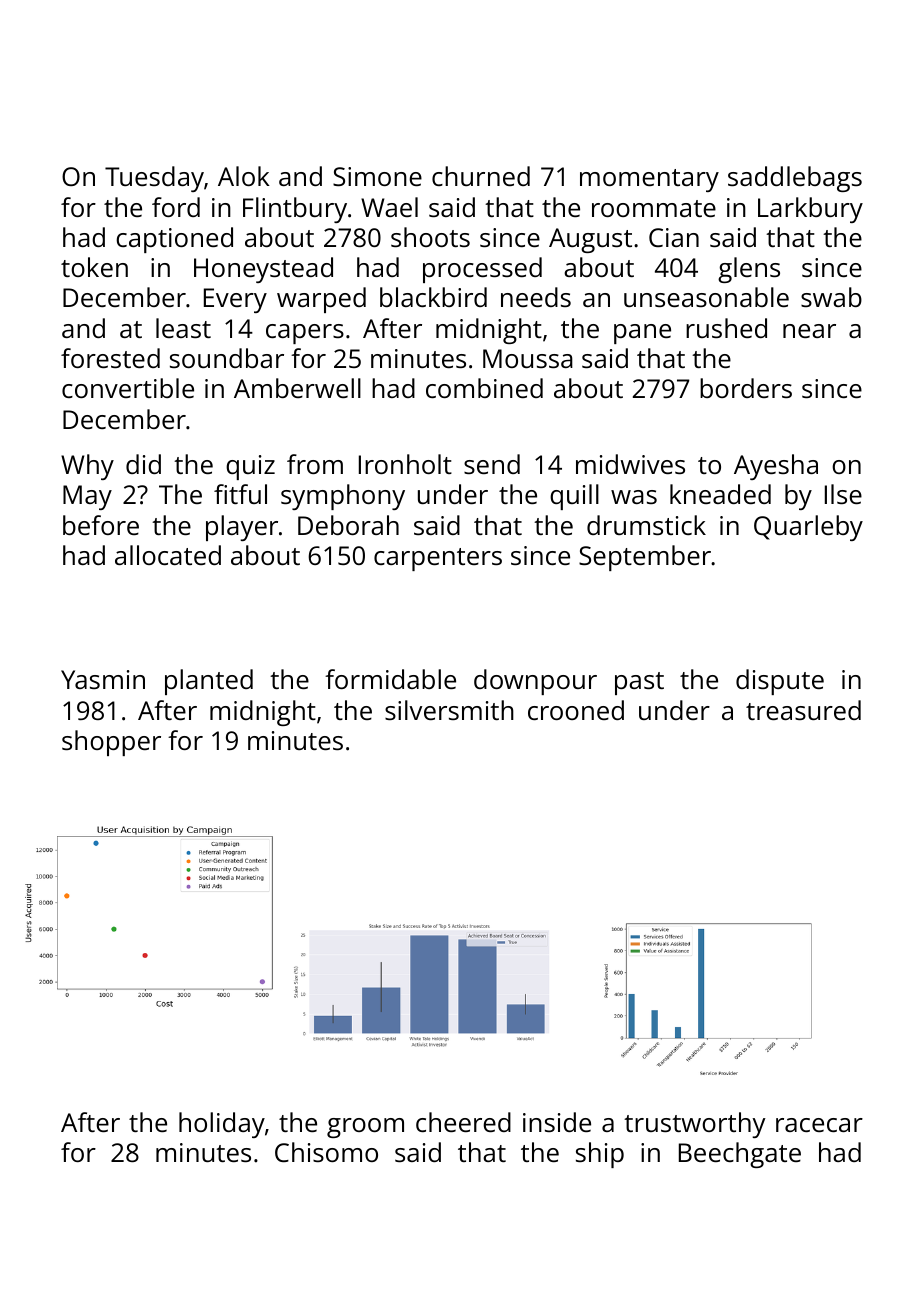 Image resolution: width=924 pixels, height=1311 pixels. Describe the element at coordinates (176, 207) in the screenshot. I see `ford` at that location.
